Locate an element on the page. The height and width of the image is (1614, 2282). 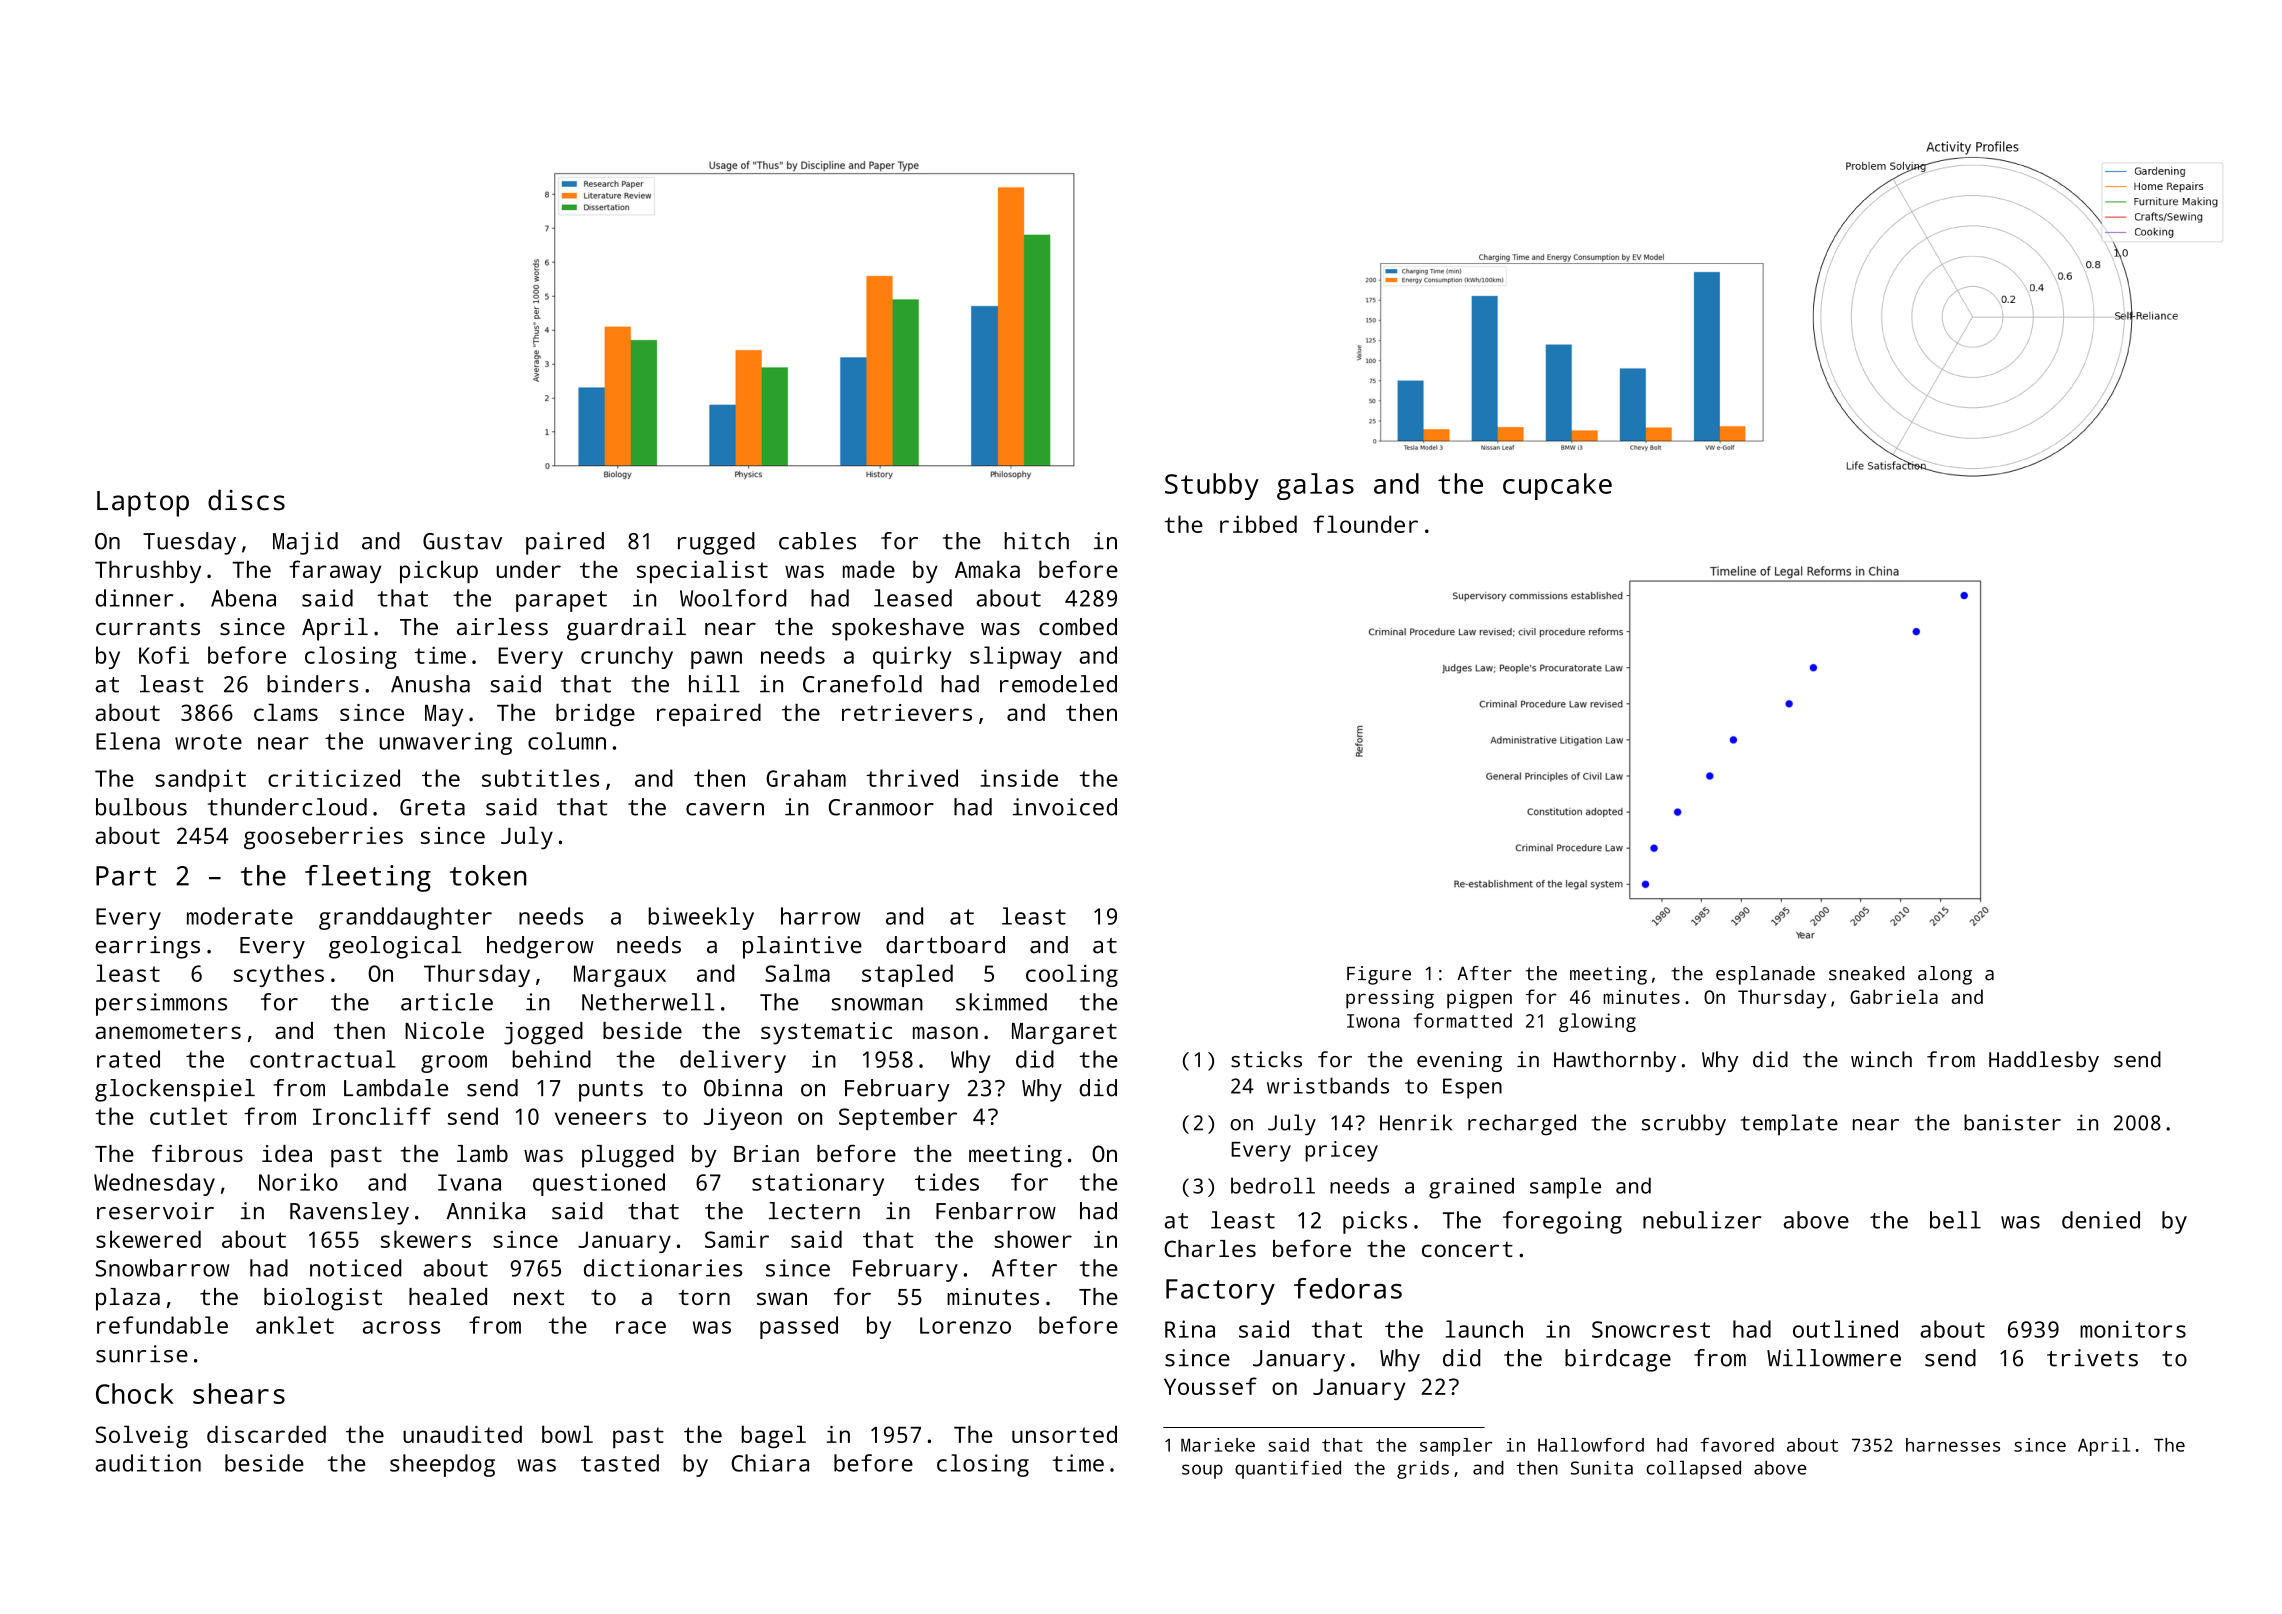
invoiced is located at coordinates (1065, 807).
